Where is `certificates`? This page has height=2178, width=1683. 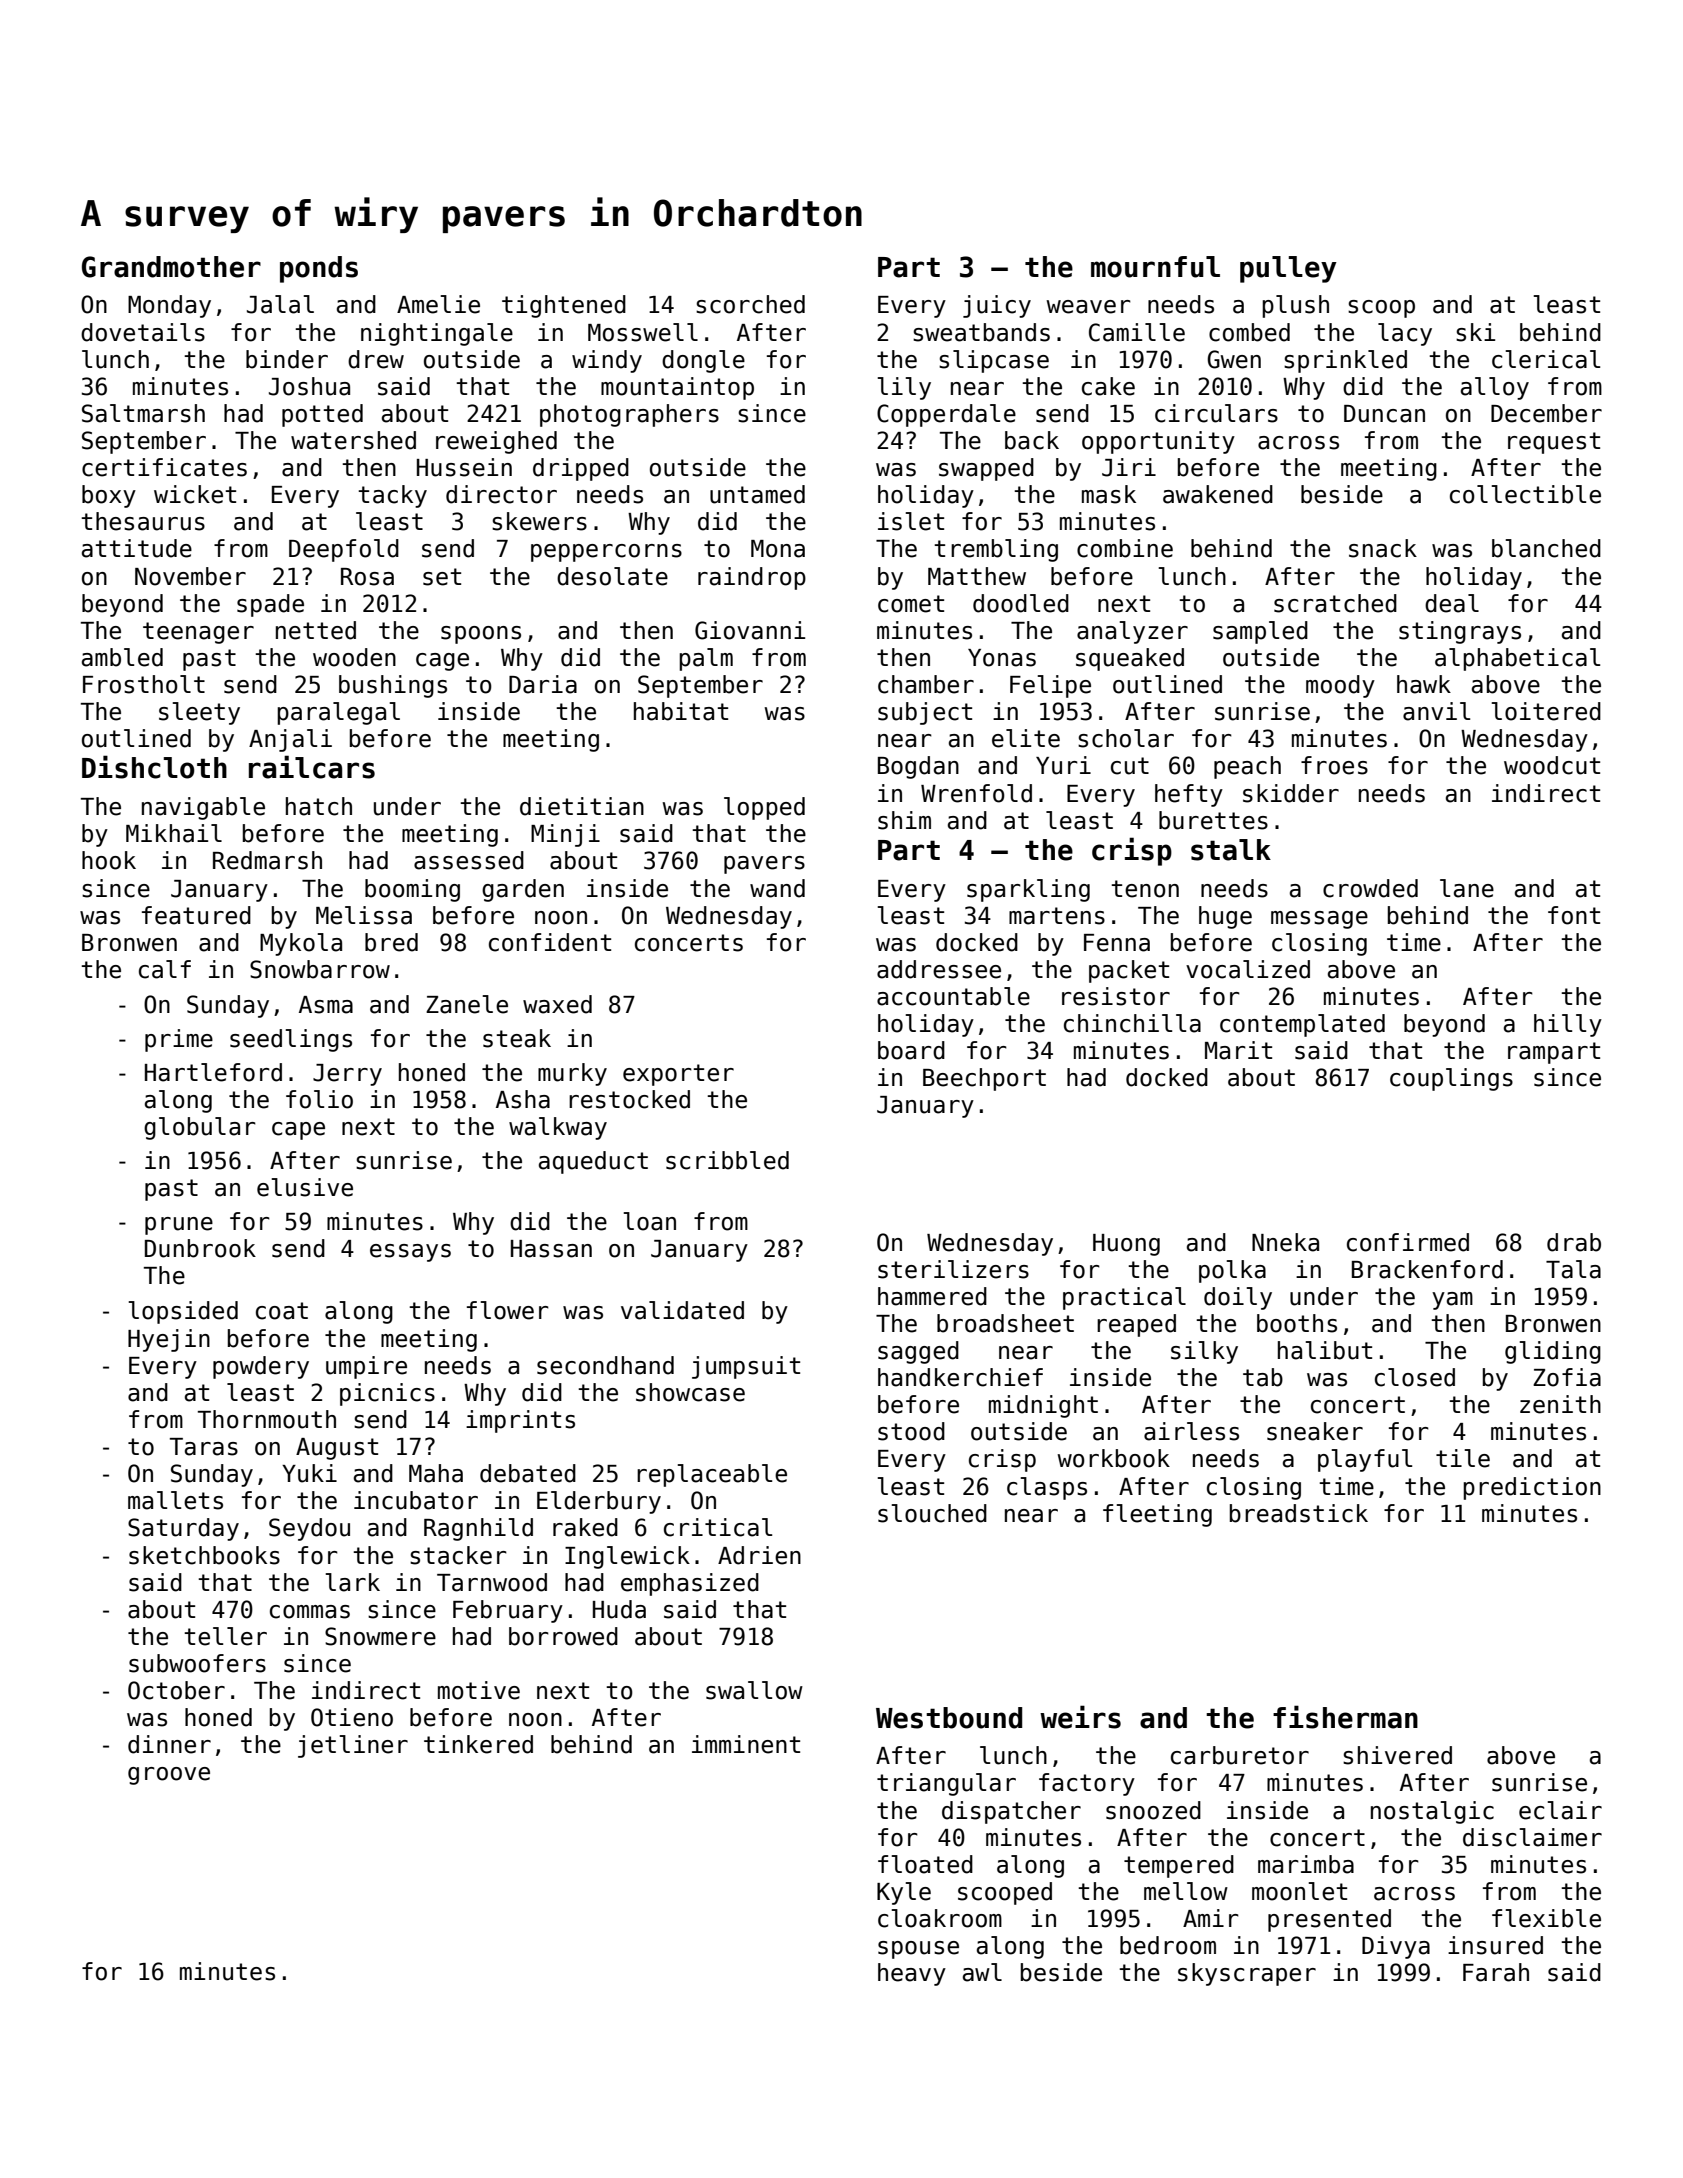 certificates is located at coordinates (164, 467).
